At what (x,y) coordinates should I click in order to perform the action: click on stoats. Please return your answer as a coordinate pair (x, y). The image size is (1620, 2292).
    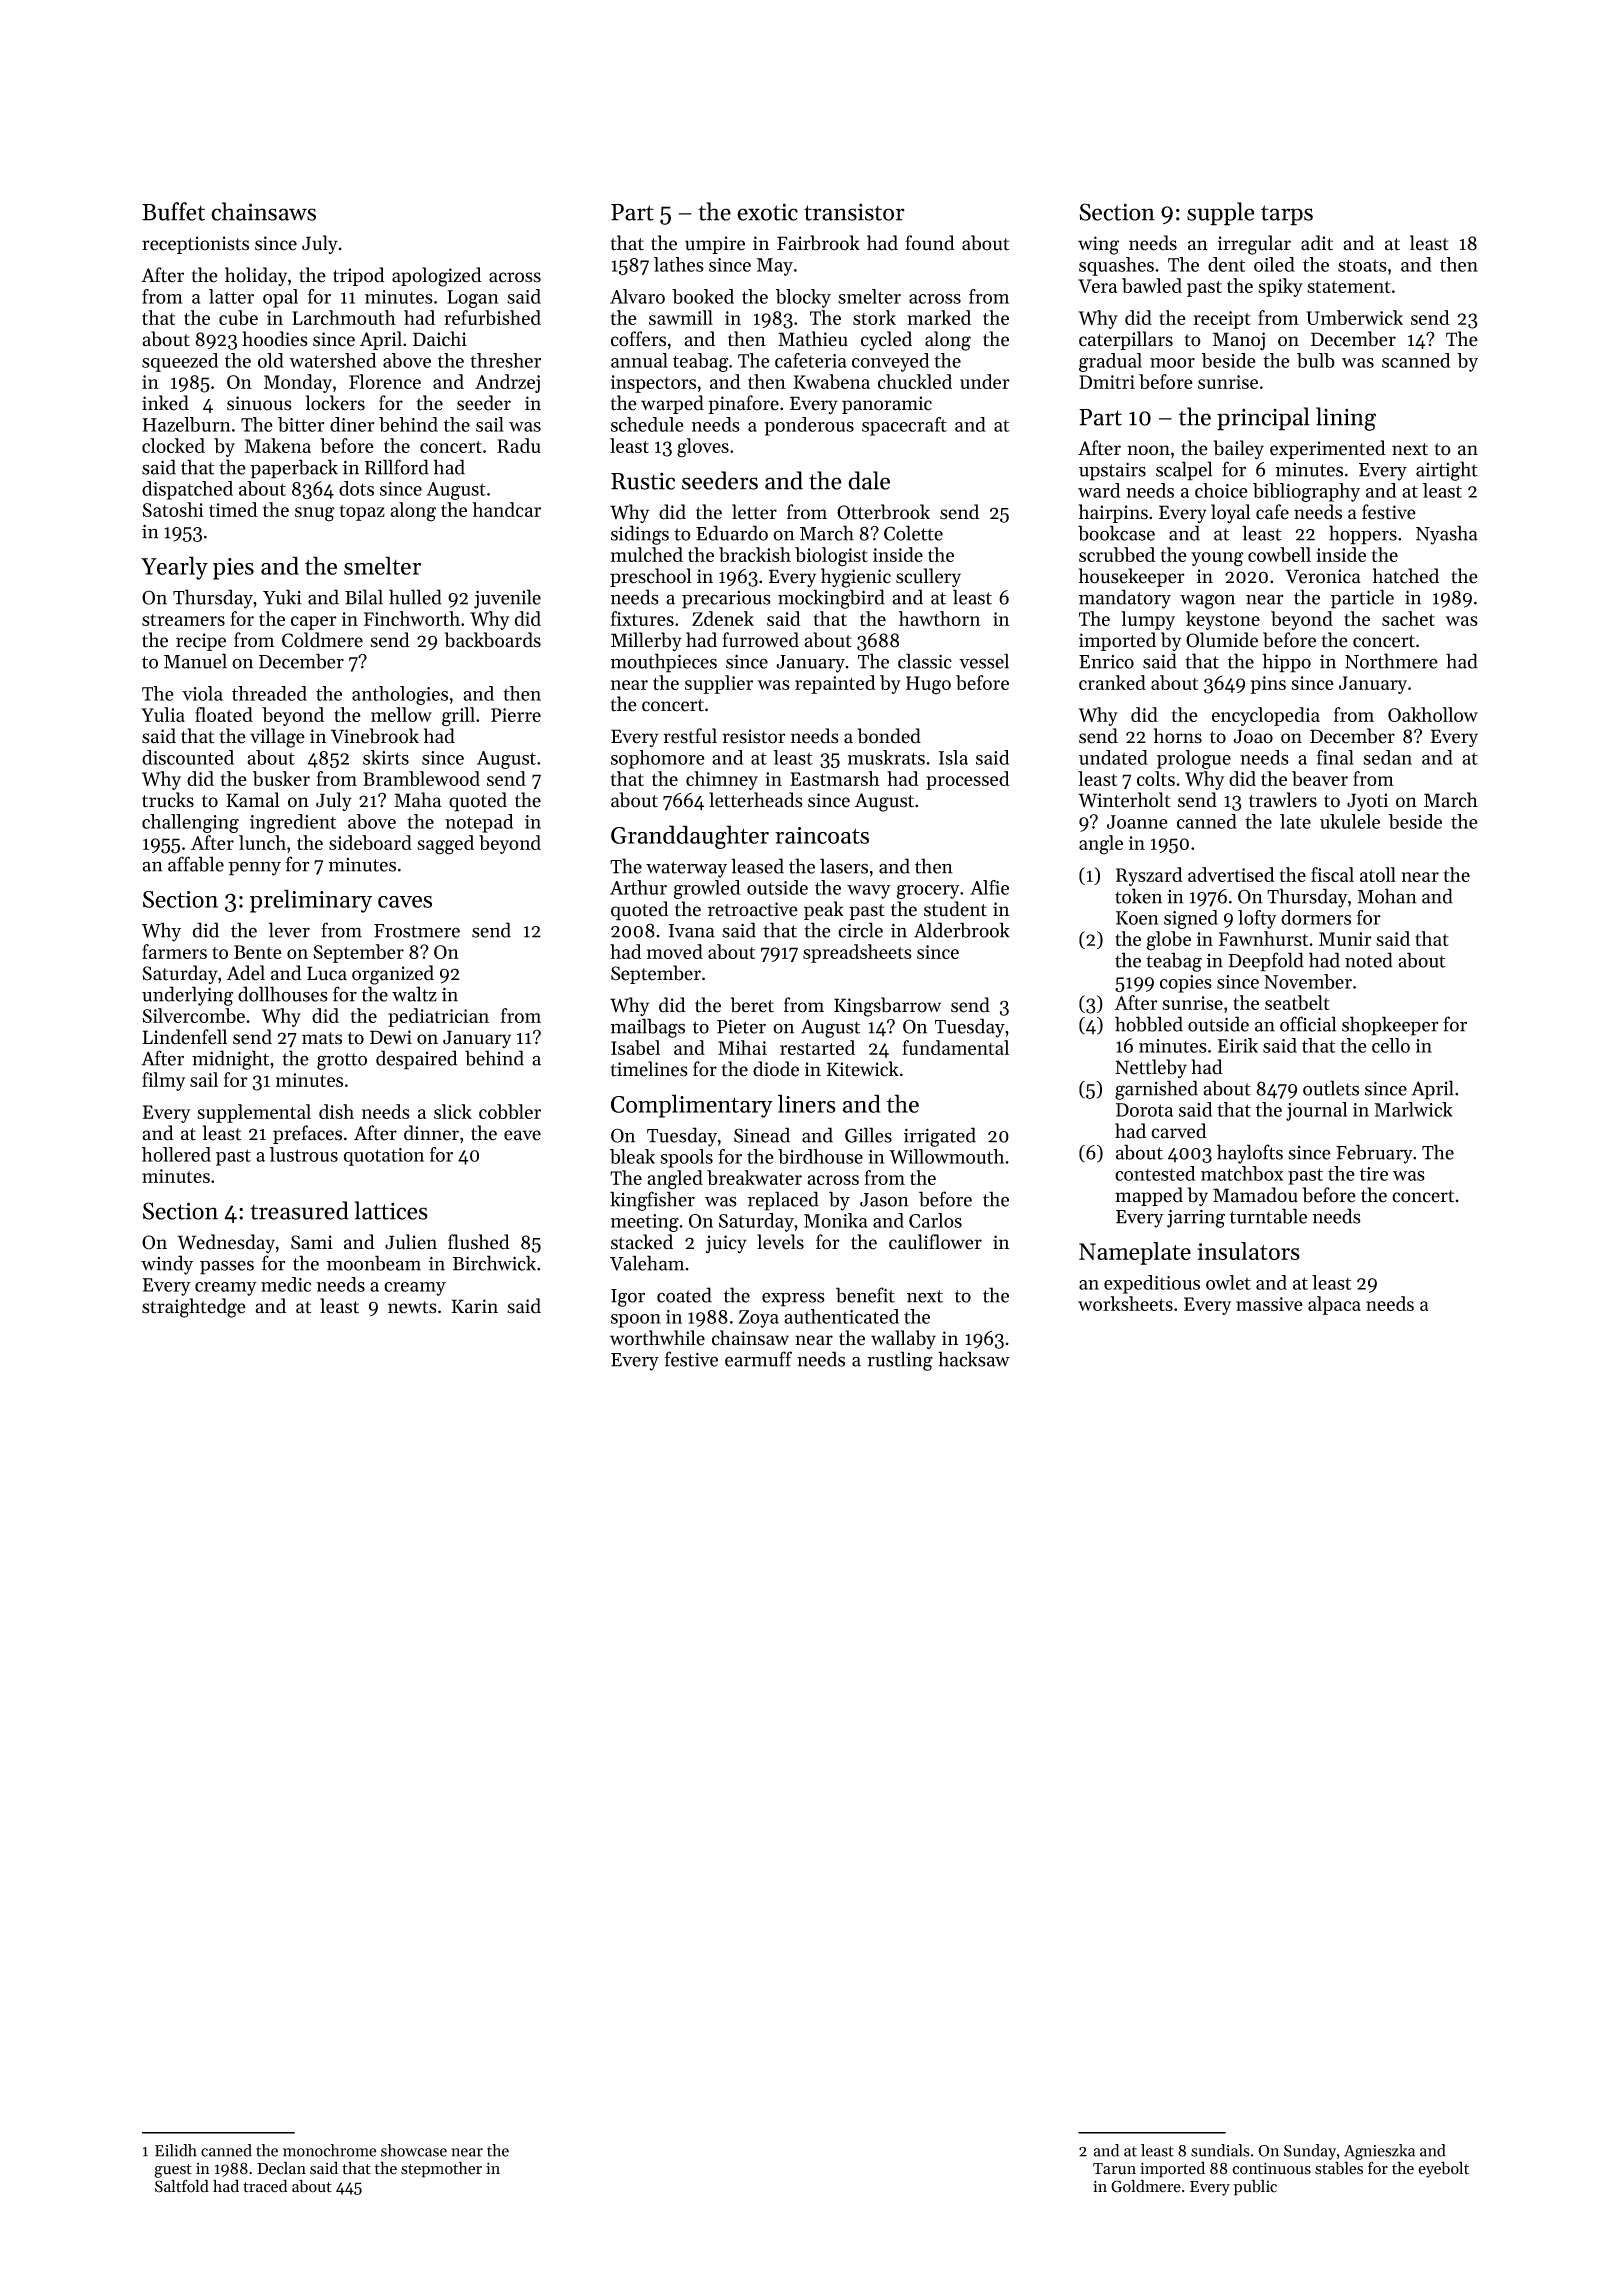
    Looking at the image, I should click on (1362, 265).
